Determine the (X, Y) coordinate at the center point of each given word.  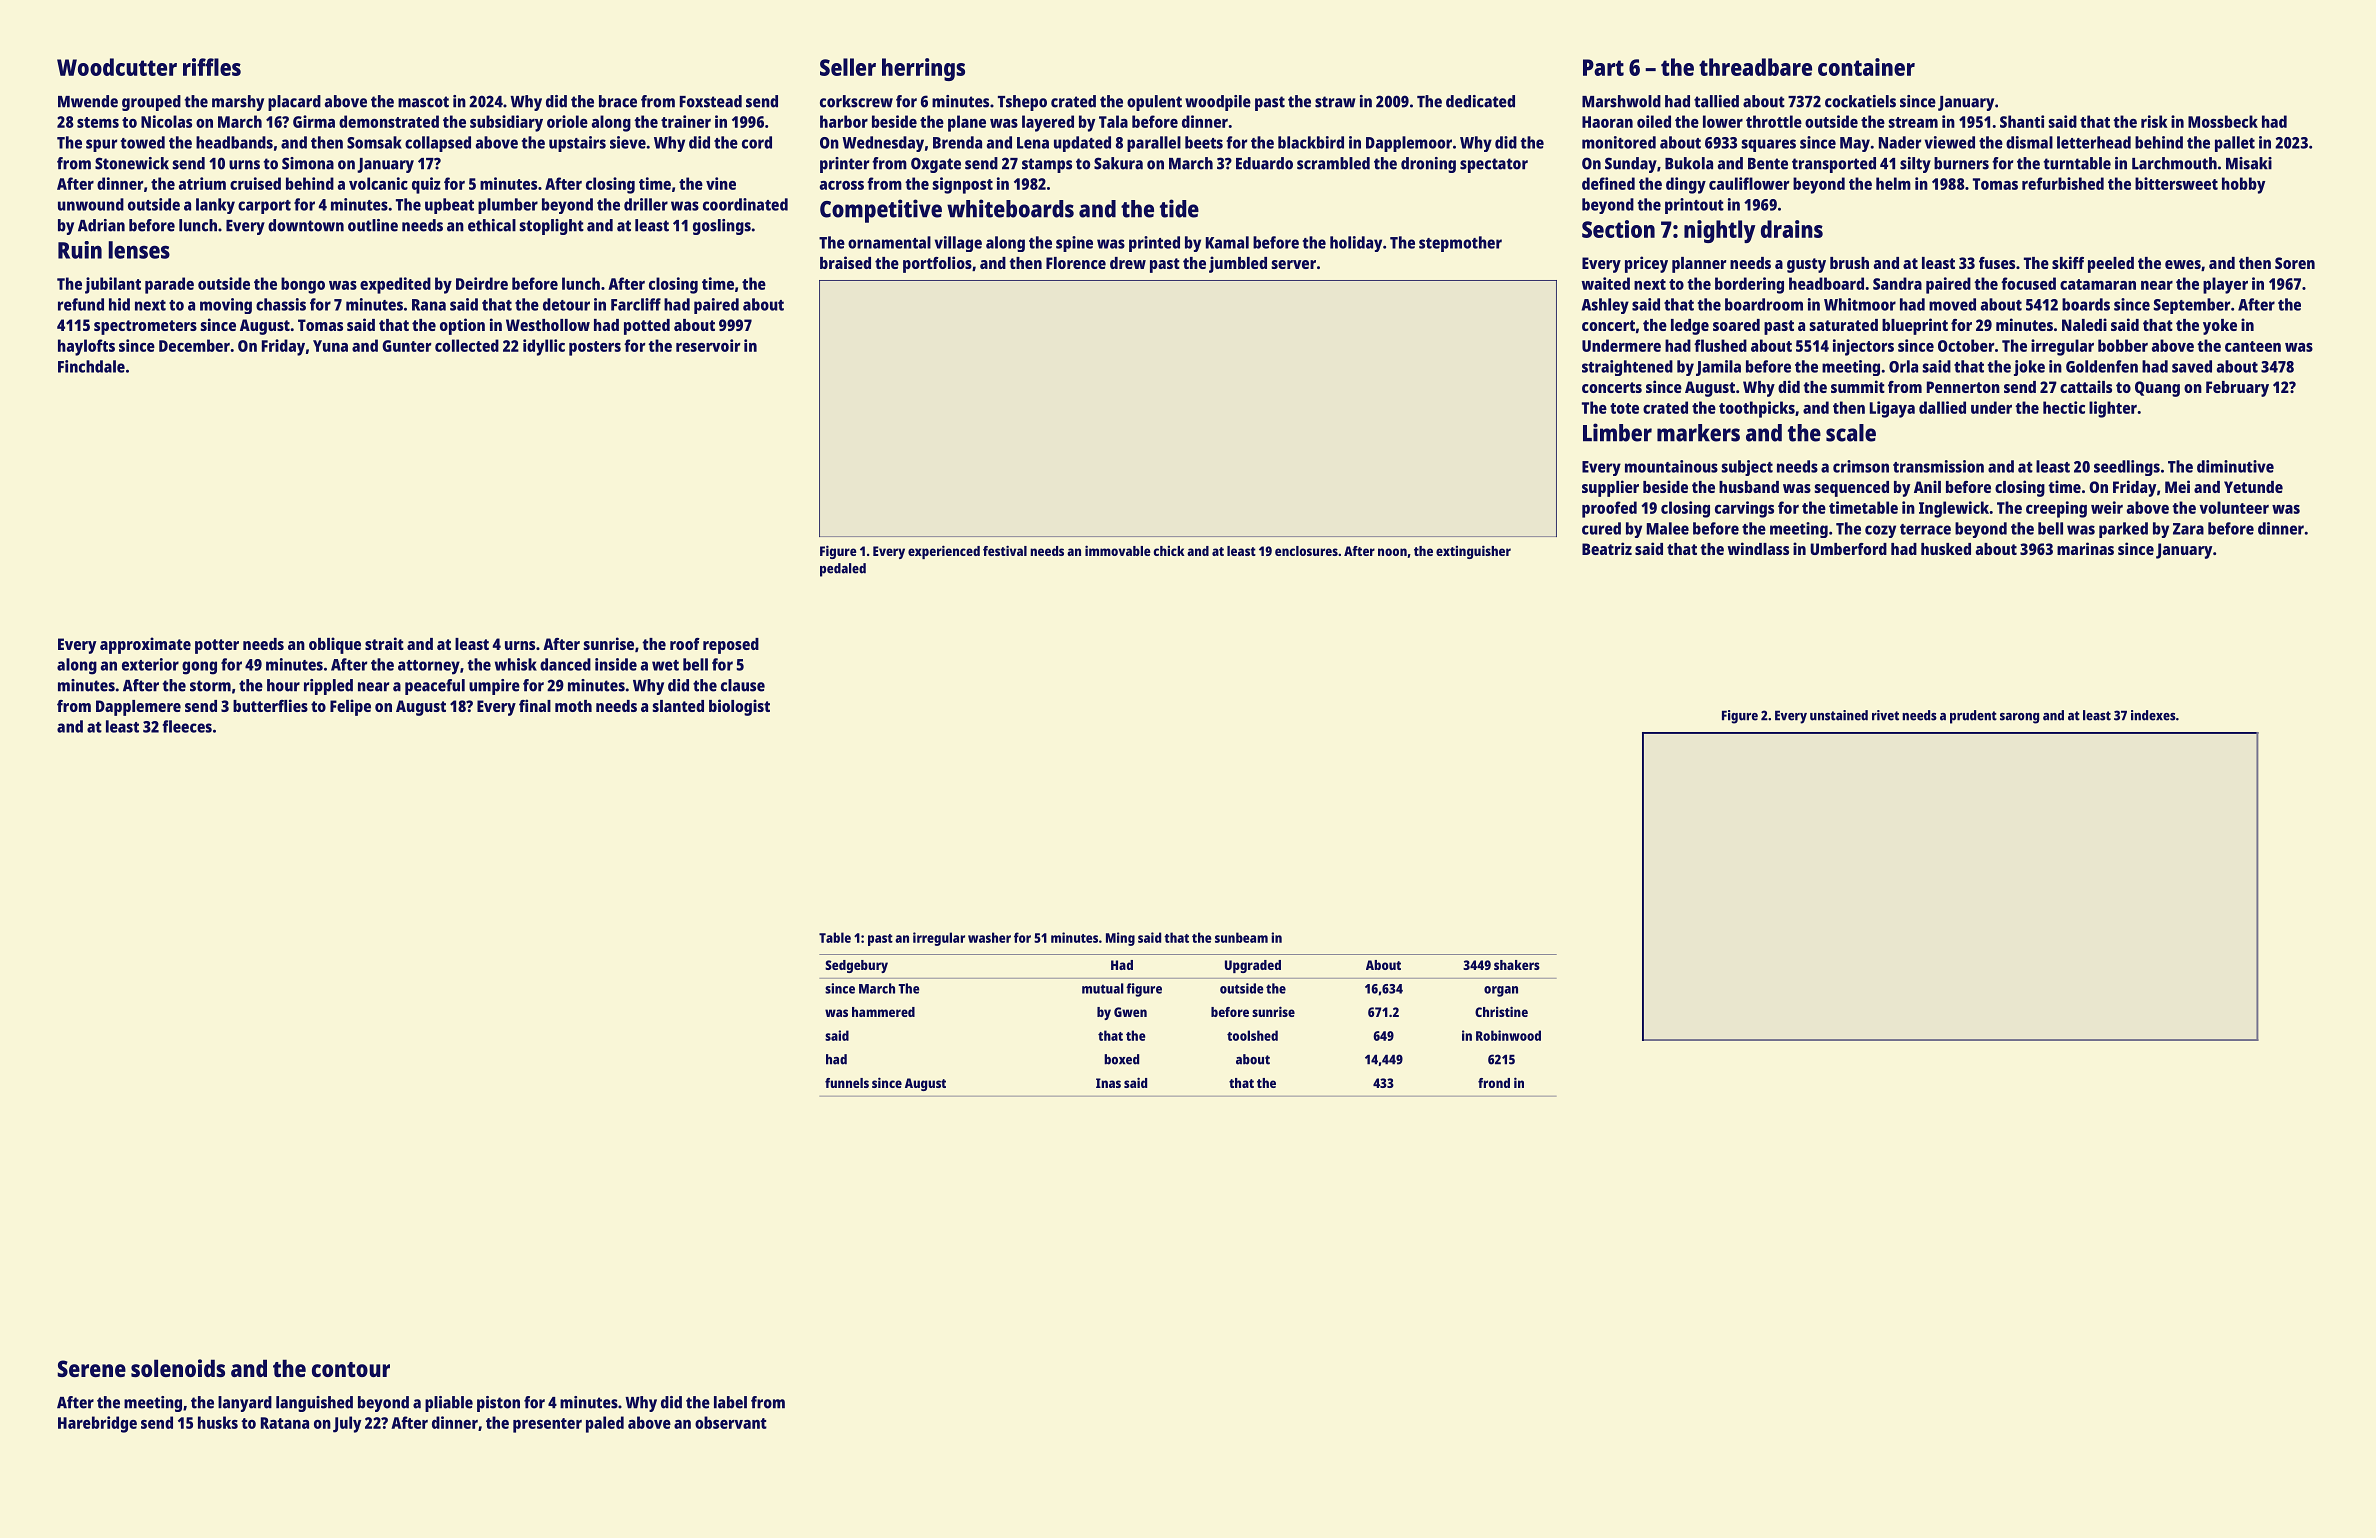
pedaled (843, 570)
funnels (847, 1083)
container (1866, 67)
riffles (212, 67)
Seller (848, 67)
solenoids (178, 1368)
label (730, 1402)
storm (210, 686)
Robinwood (1508, 1035)
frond (1494, 1083)
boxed (1121, 1059)
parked (2123, 530)
